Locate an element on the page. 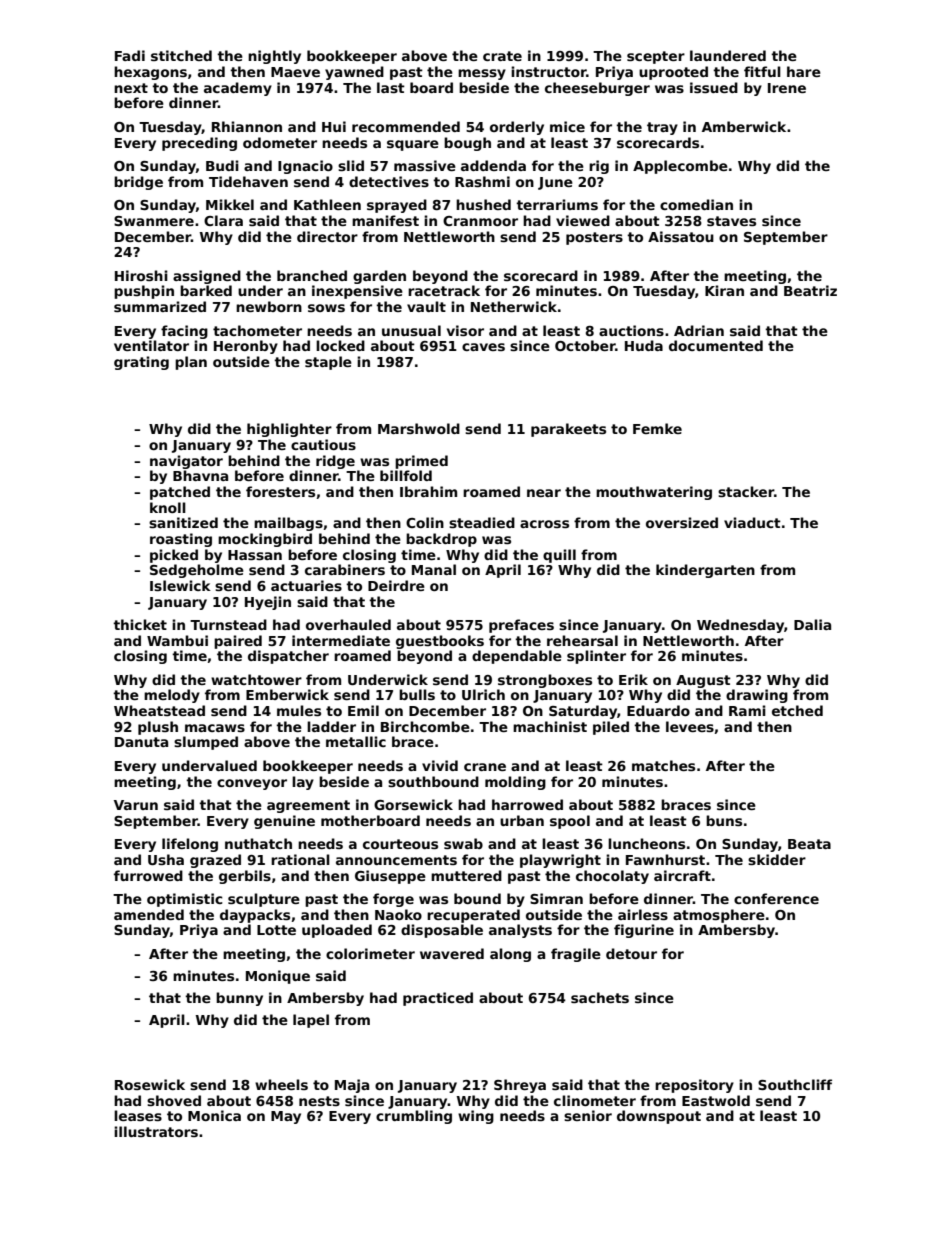 The width and height of the document is (952, 1233). last is located at coordinates (391, 87).
